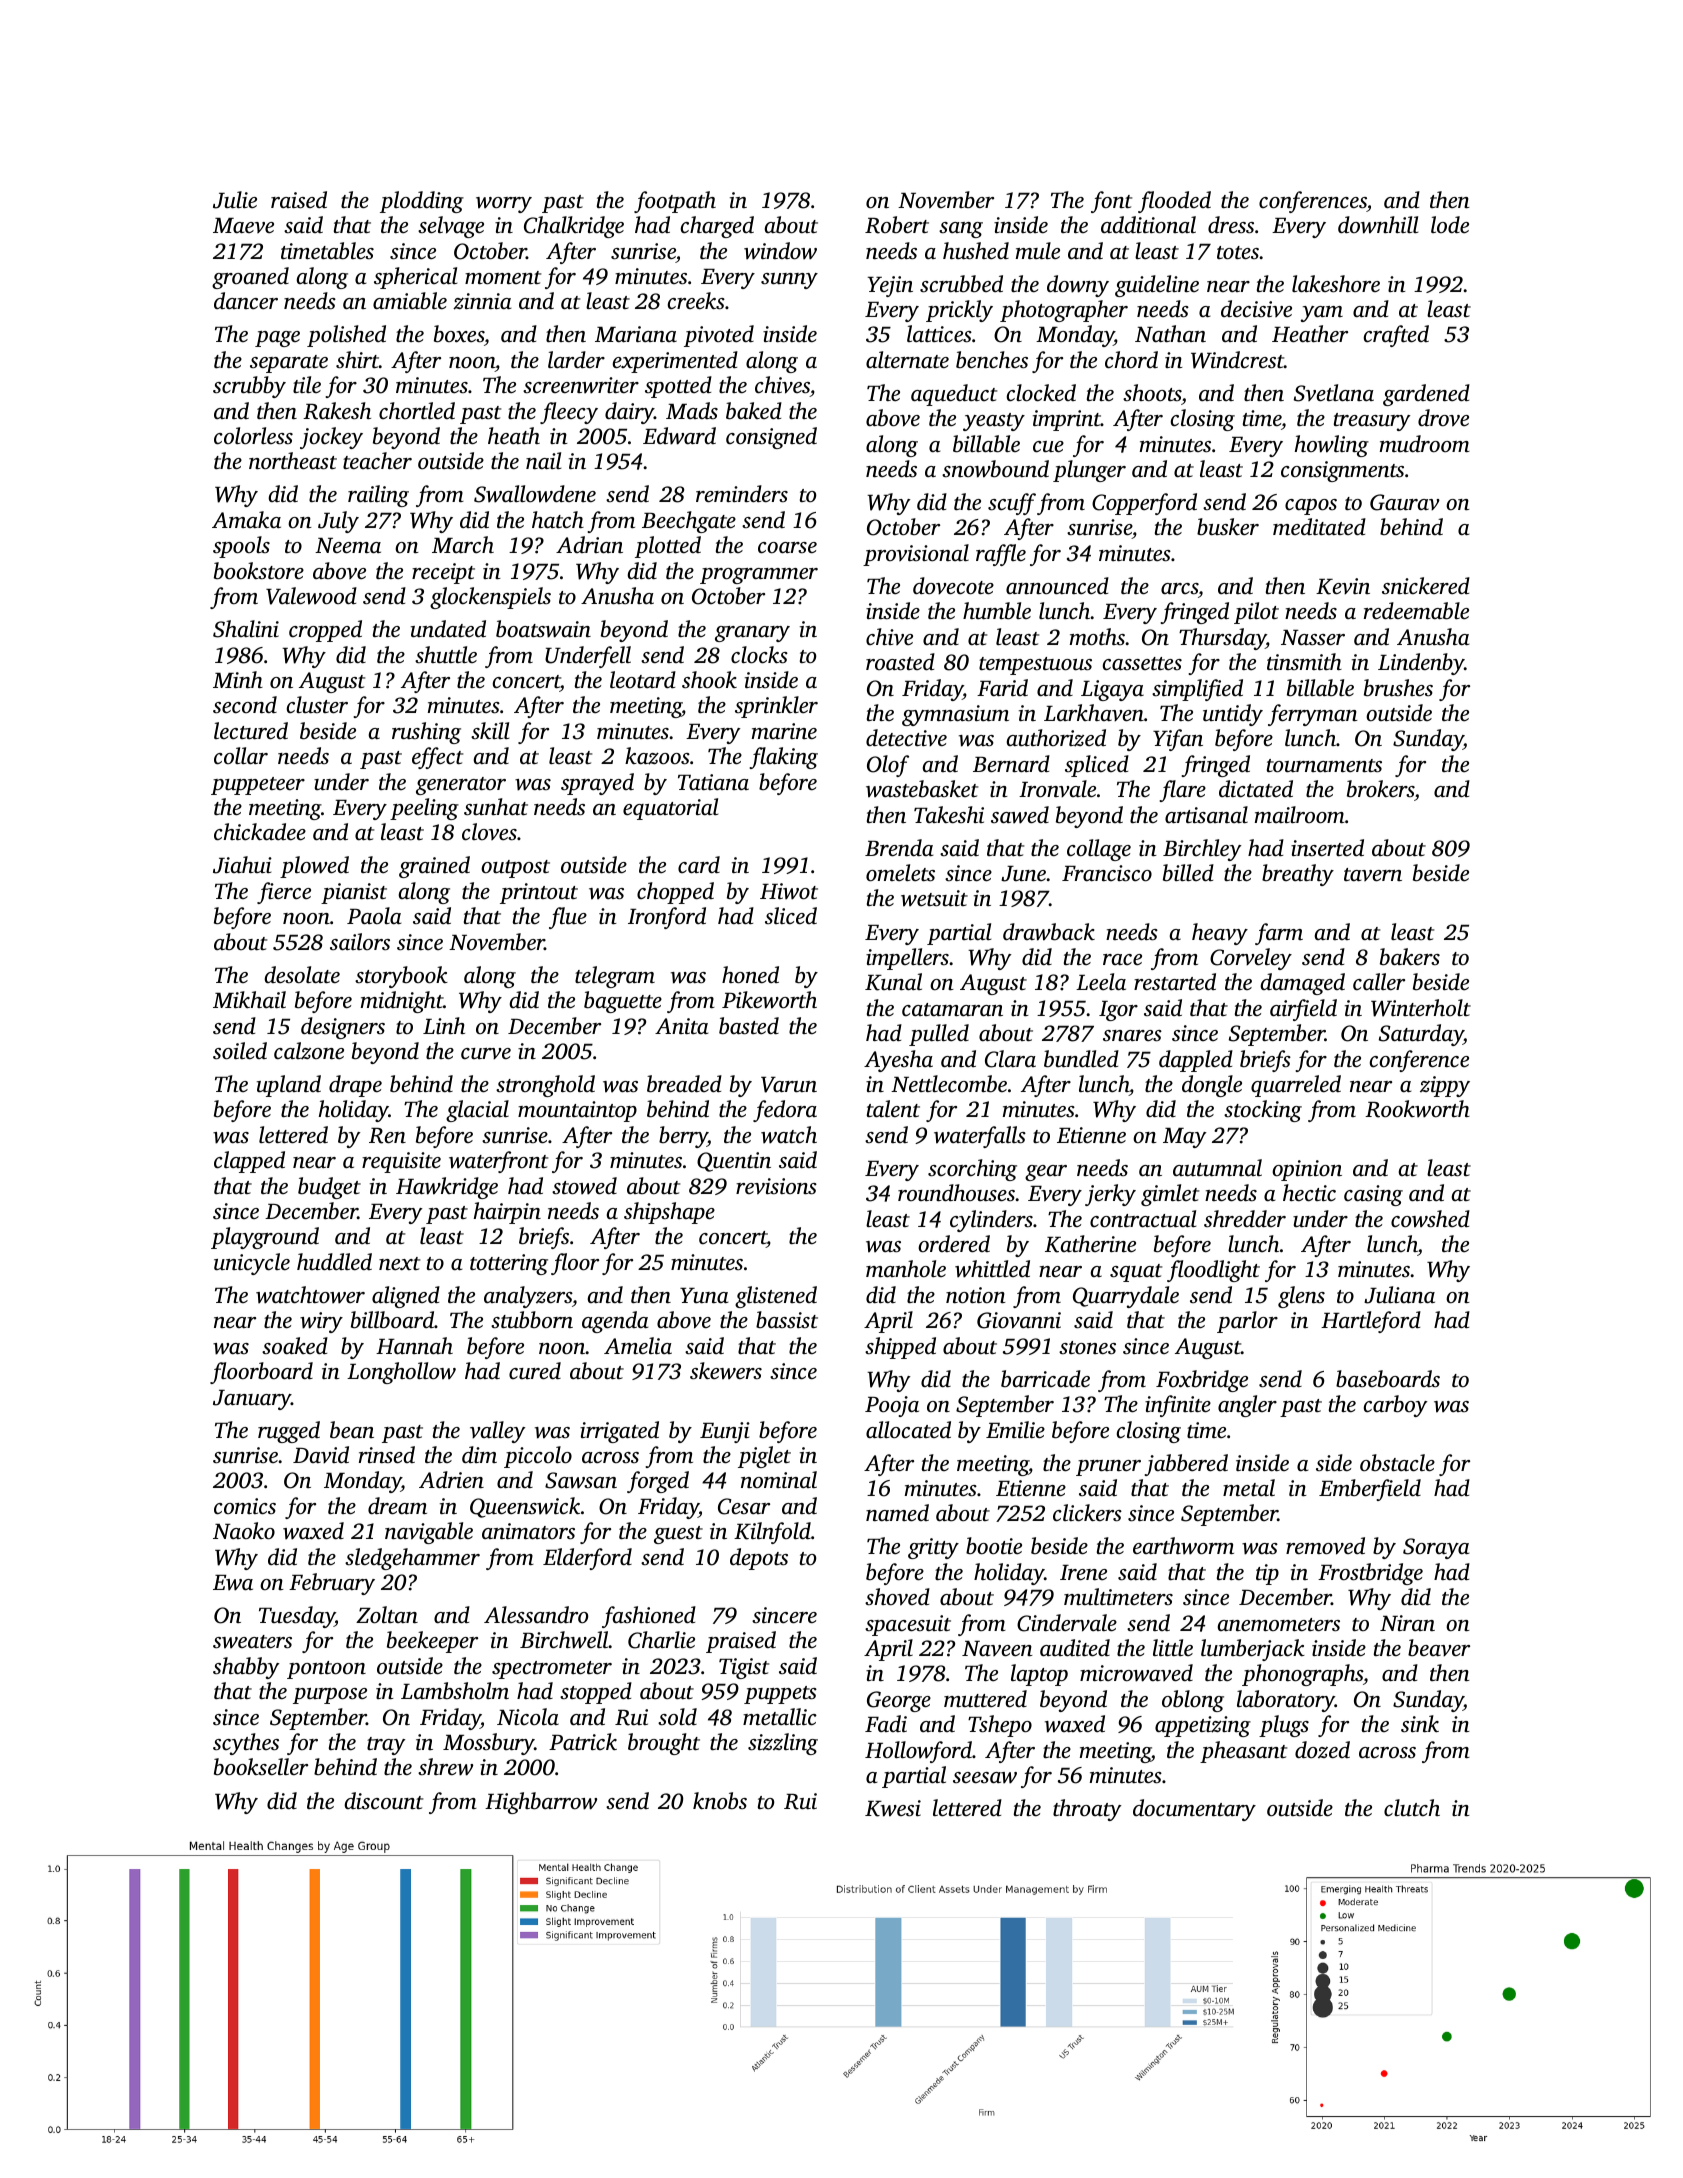 Image resolution: width=1683 pixels, height=2178 pixels. I want to click on downhill, so click(1378, 225).
